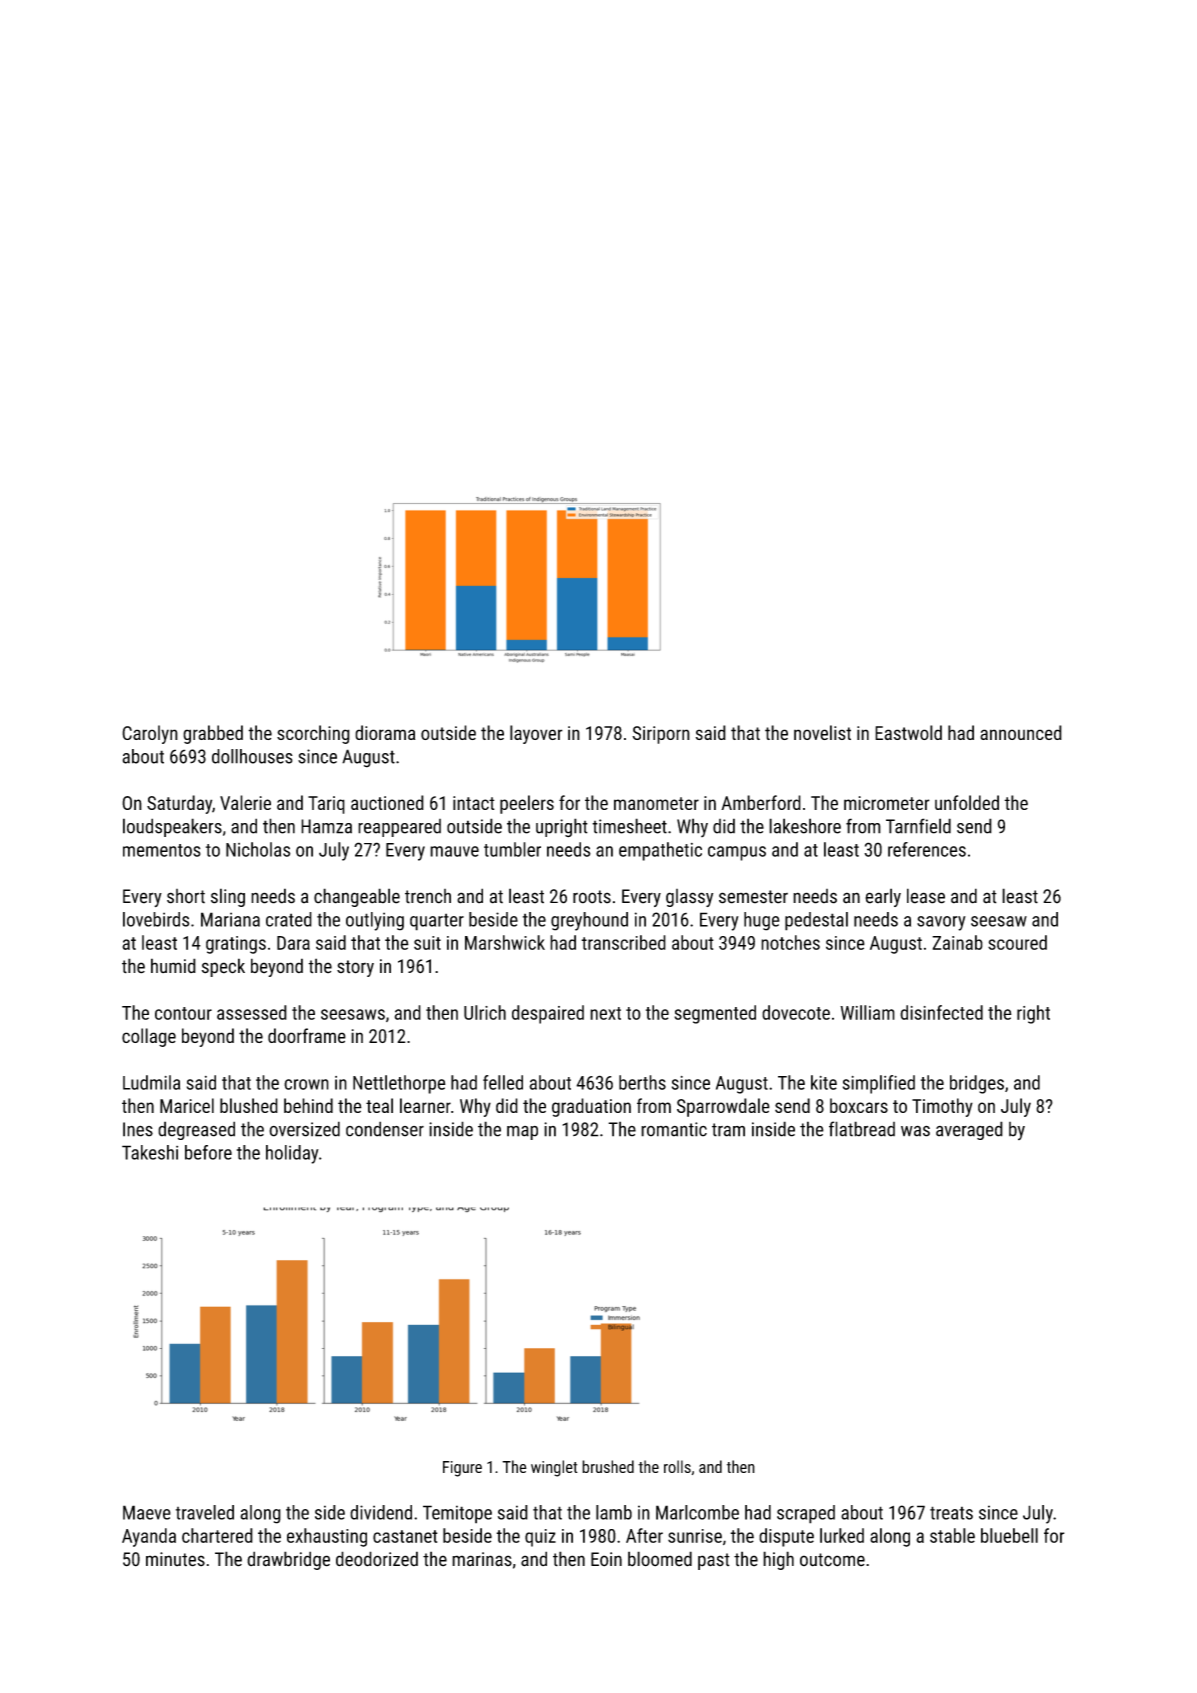 The height and width of the image is (1693, 1197). I want to click on Hamza, so click(326, 826).
